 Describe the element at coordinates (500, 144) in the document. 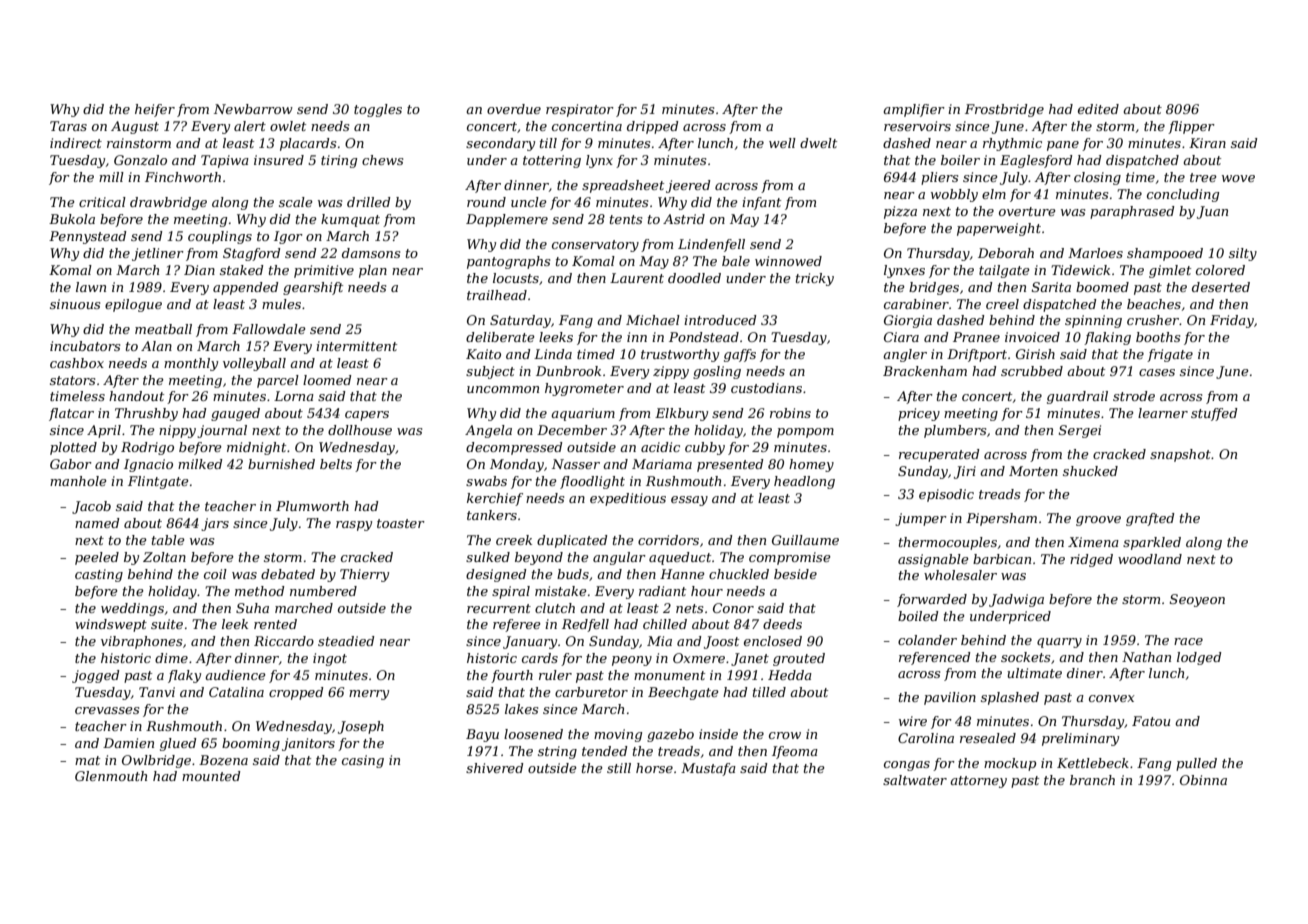

I see `secondary` at that location.
